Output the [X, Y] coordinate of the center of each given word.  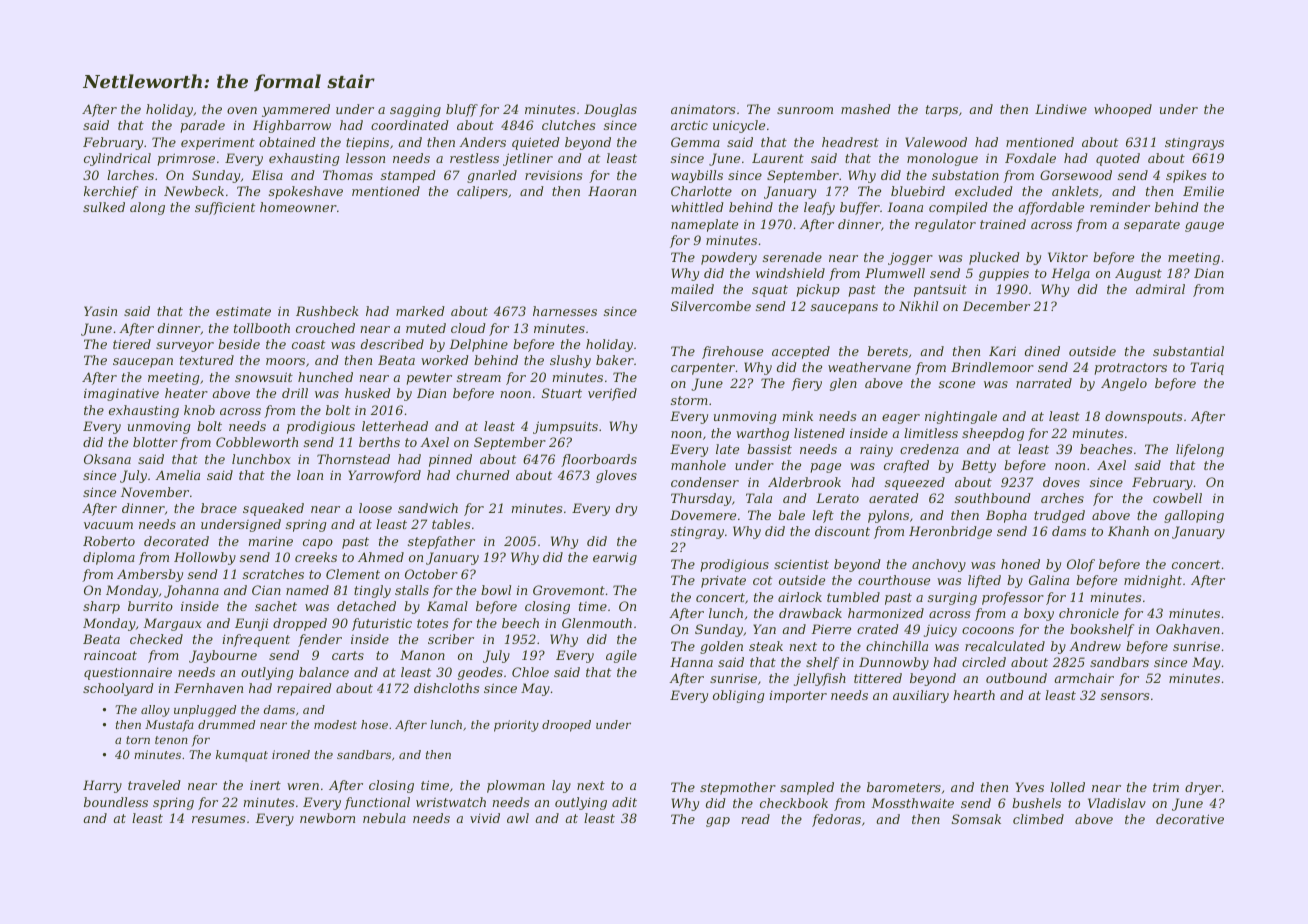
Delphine [478, 345]
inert [265, 785]
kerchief [111, 192]
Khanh [1128, 531]
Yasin [100, 311]
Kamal [447, 606]
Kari [1002, 351]
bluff [462, 110]
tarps [942, 111]
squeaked [273, 509]
